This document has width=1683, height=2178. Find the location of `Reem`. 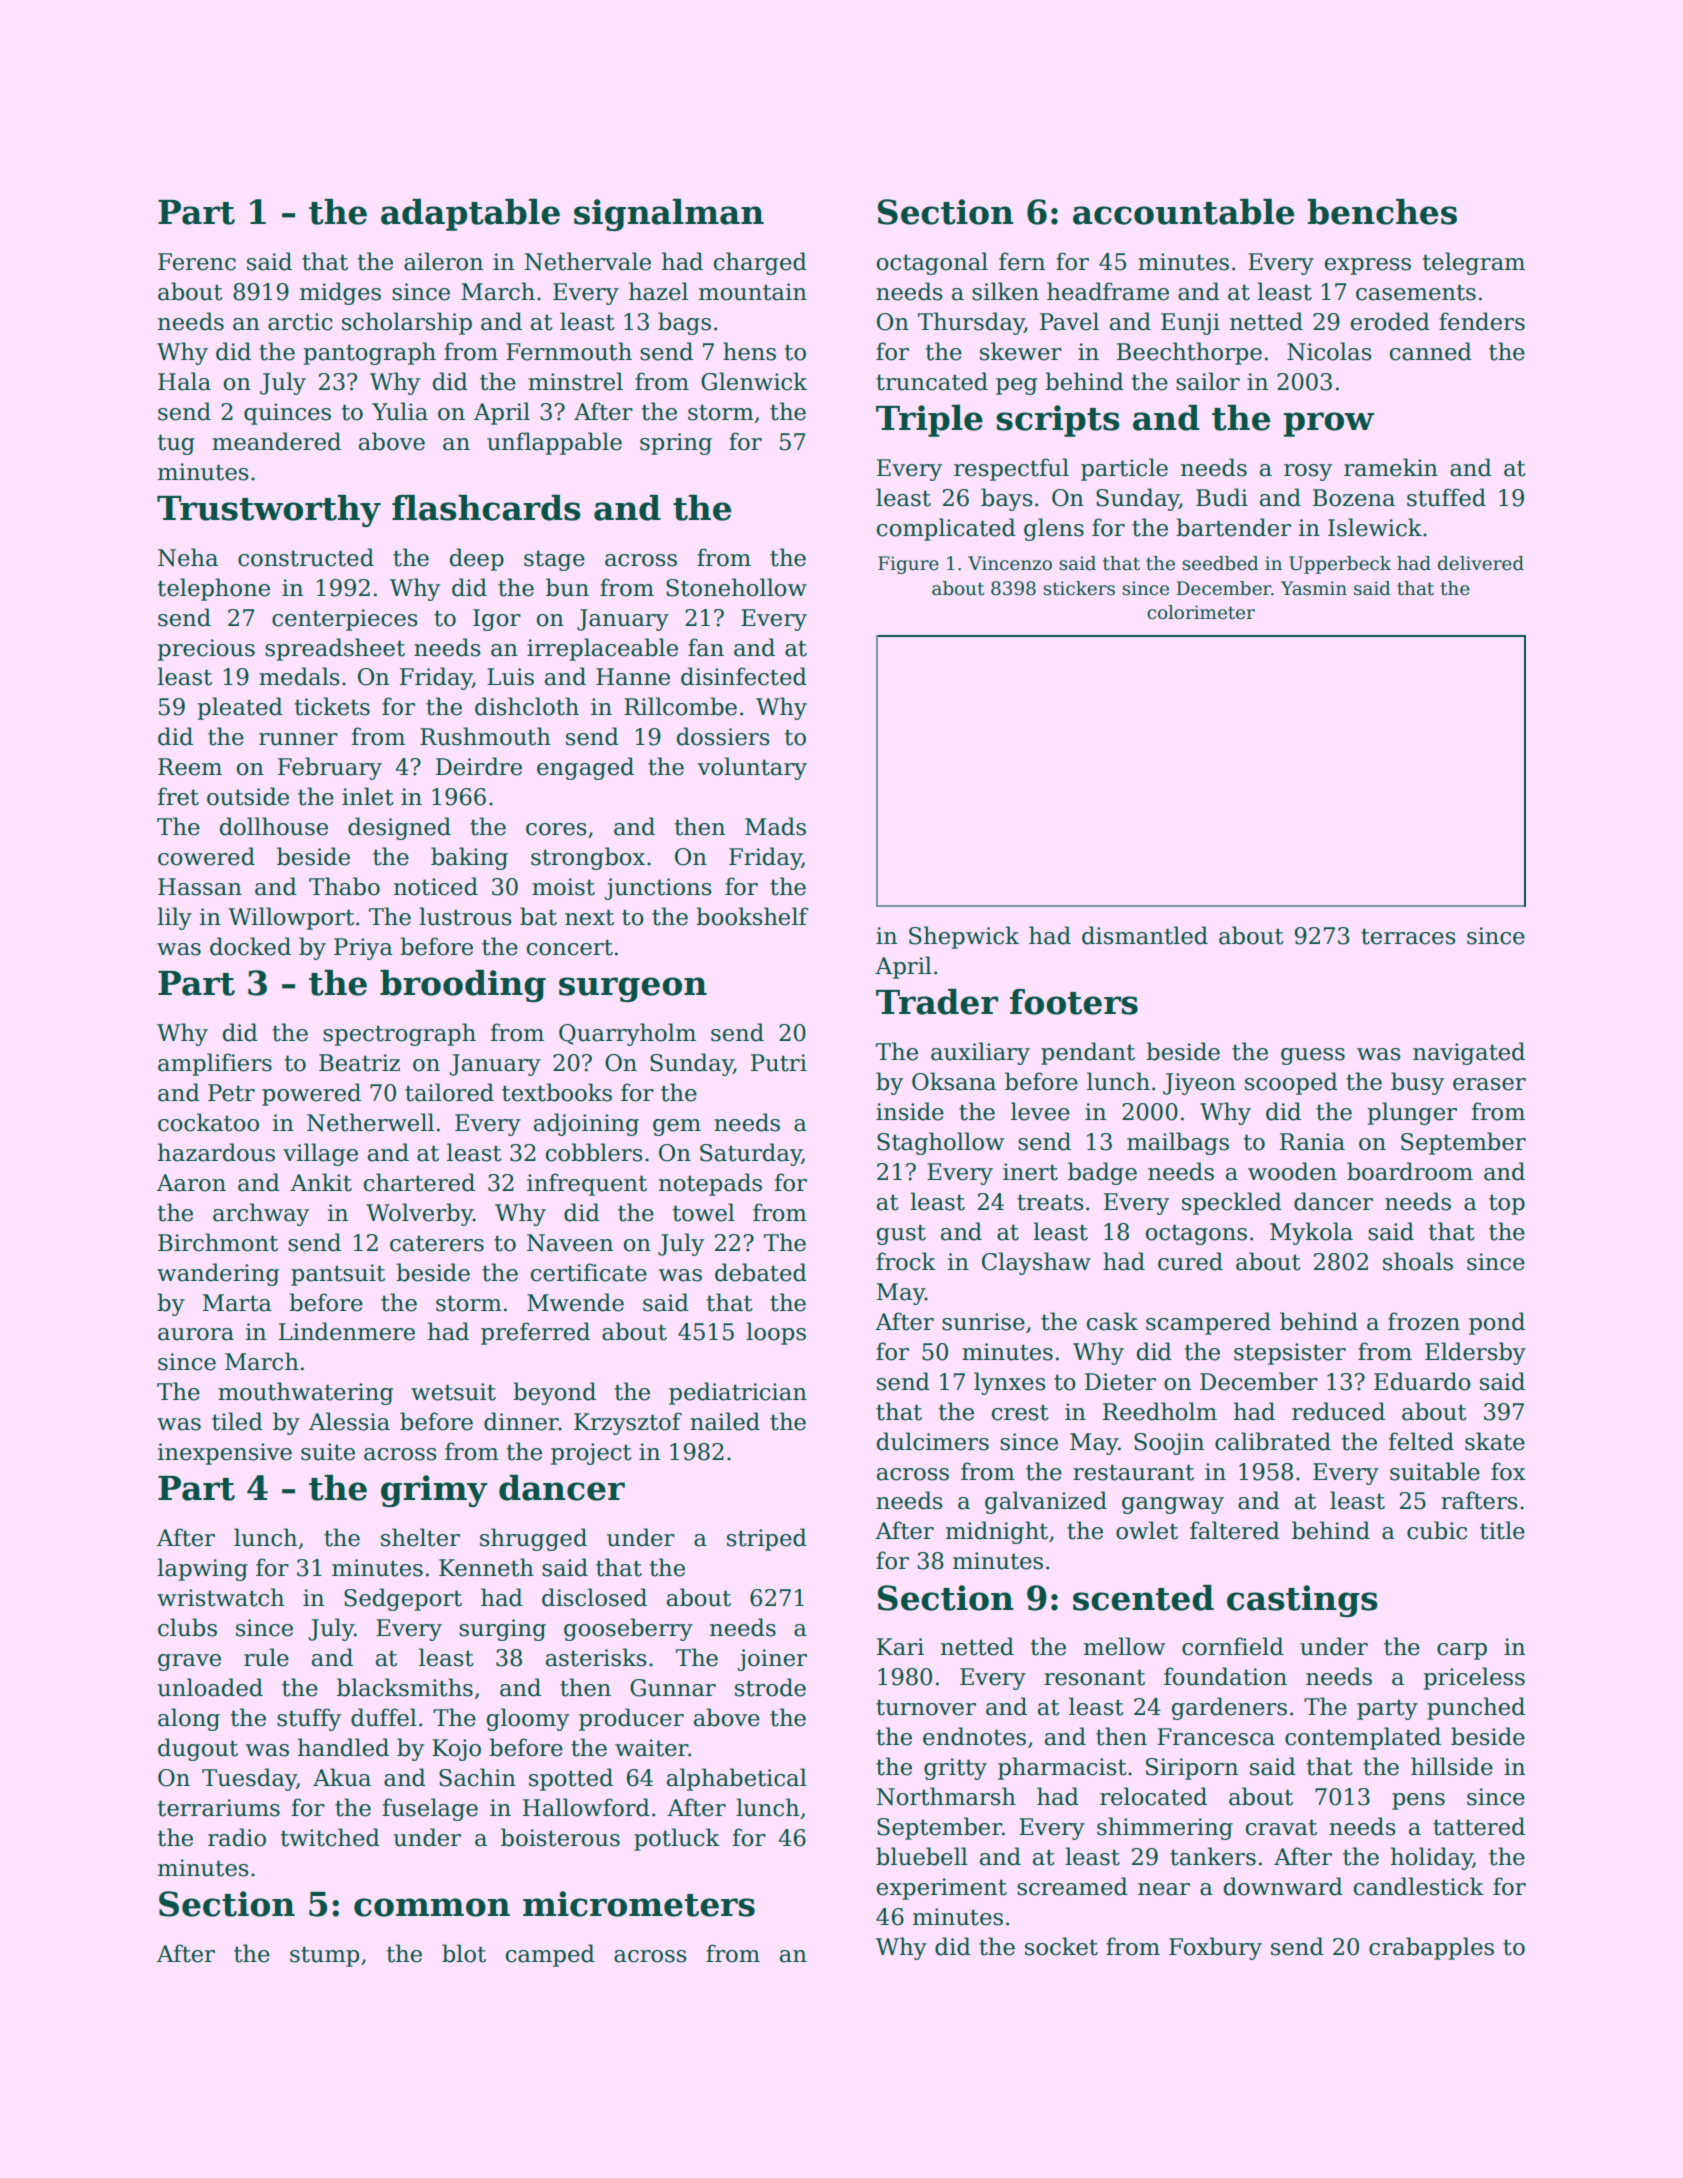

Reem is located at coordinates (190, 767).
